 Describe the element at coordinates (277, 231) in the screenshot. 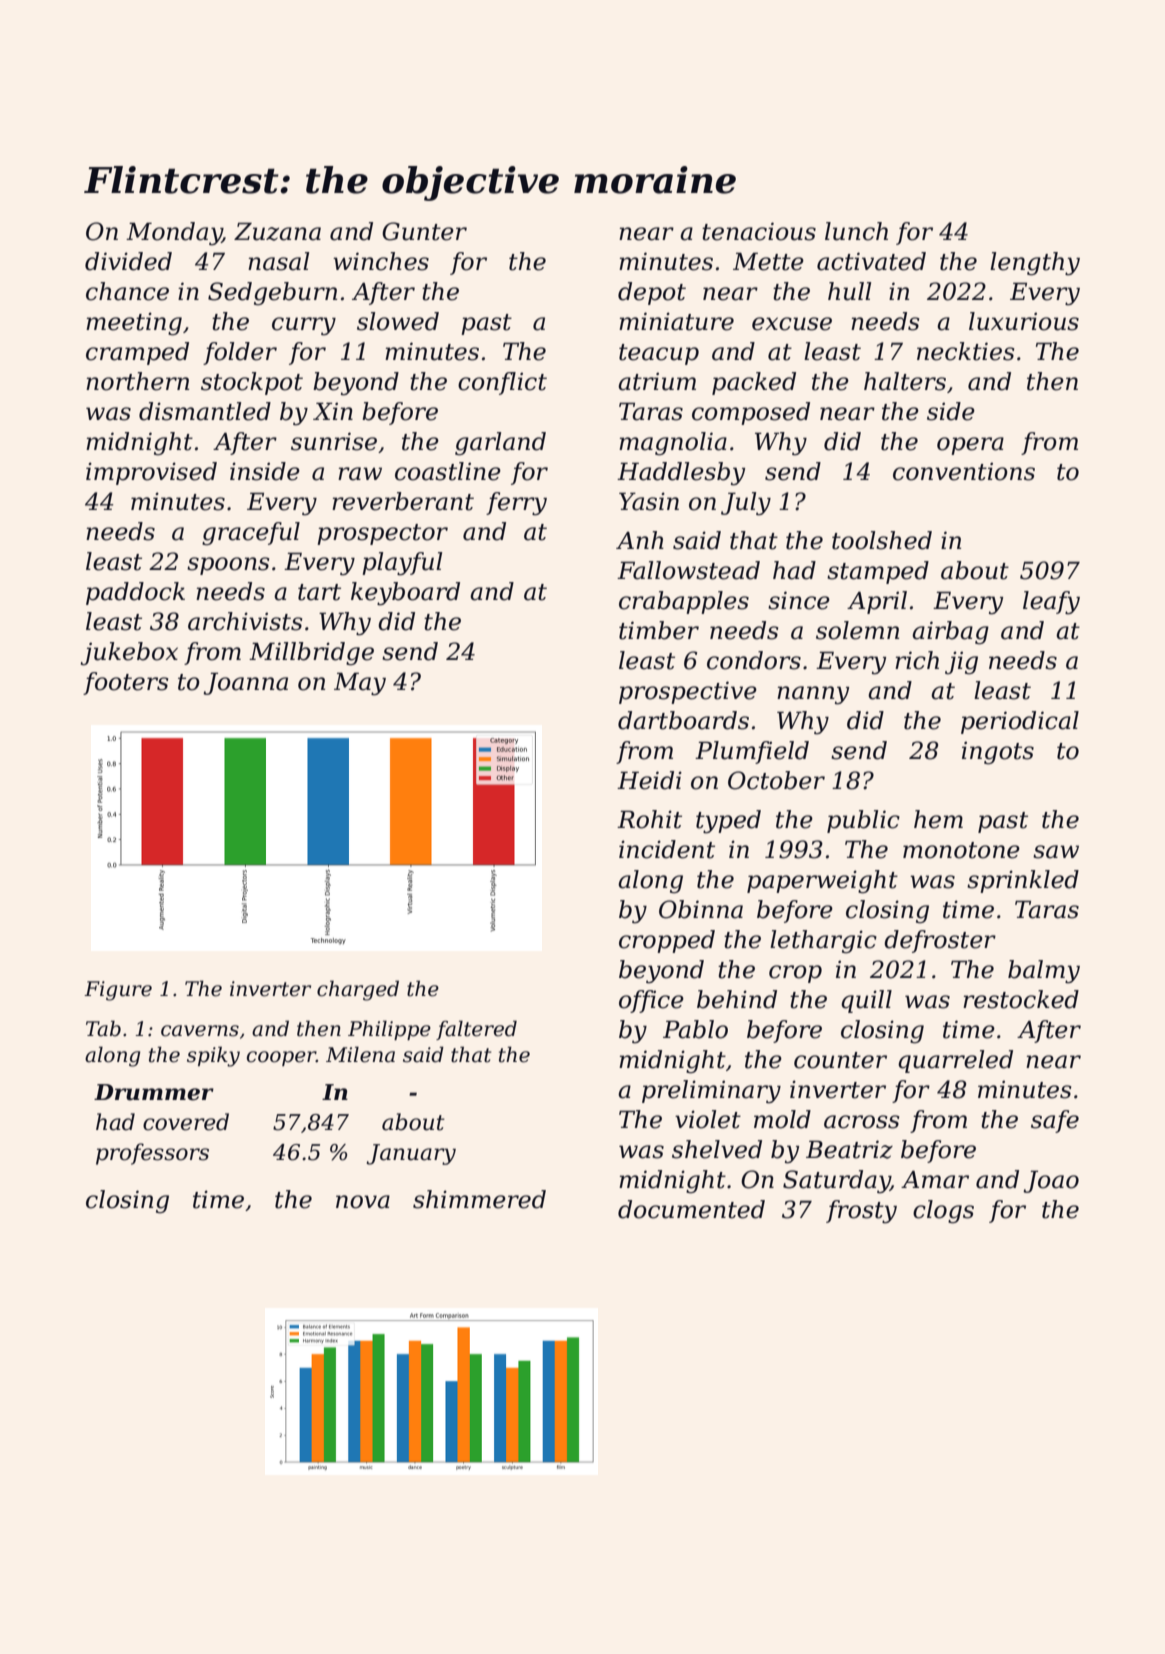

I see `Zuzana` at that location.
